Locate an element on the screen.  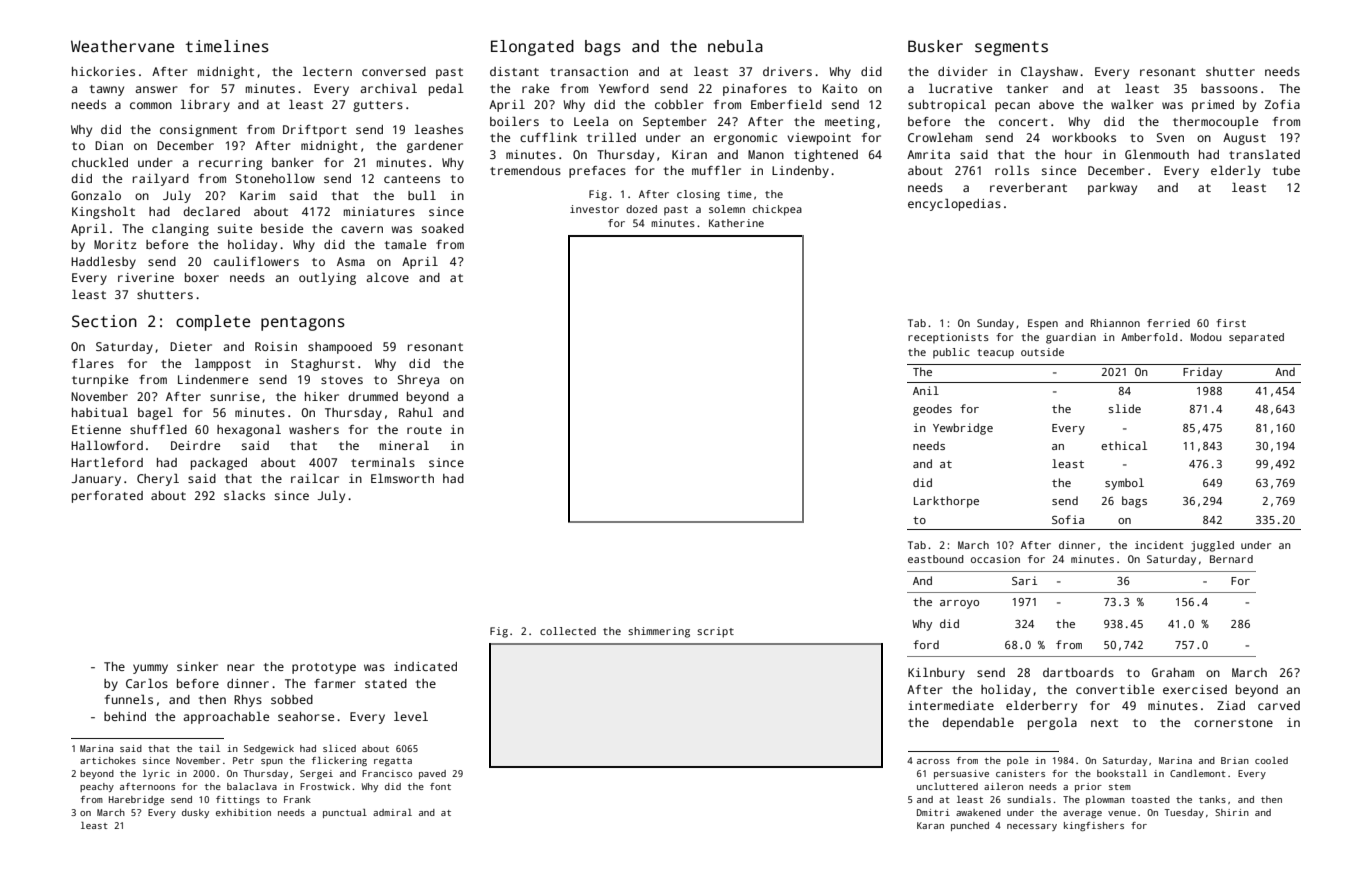
Friday is located at coordinates (1202, 373).
